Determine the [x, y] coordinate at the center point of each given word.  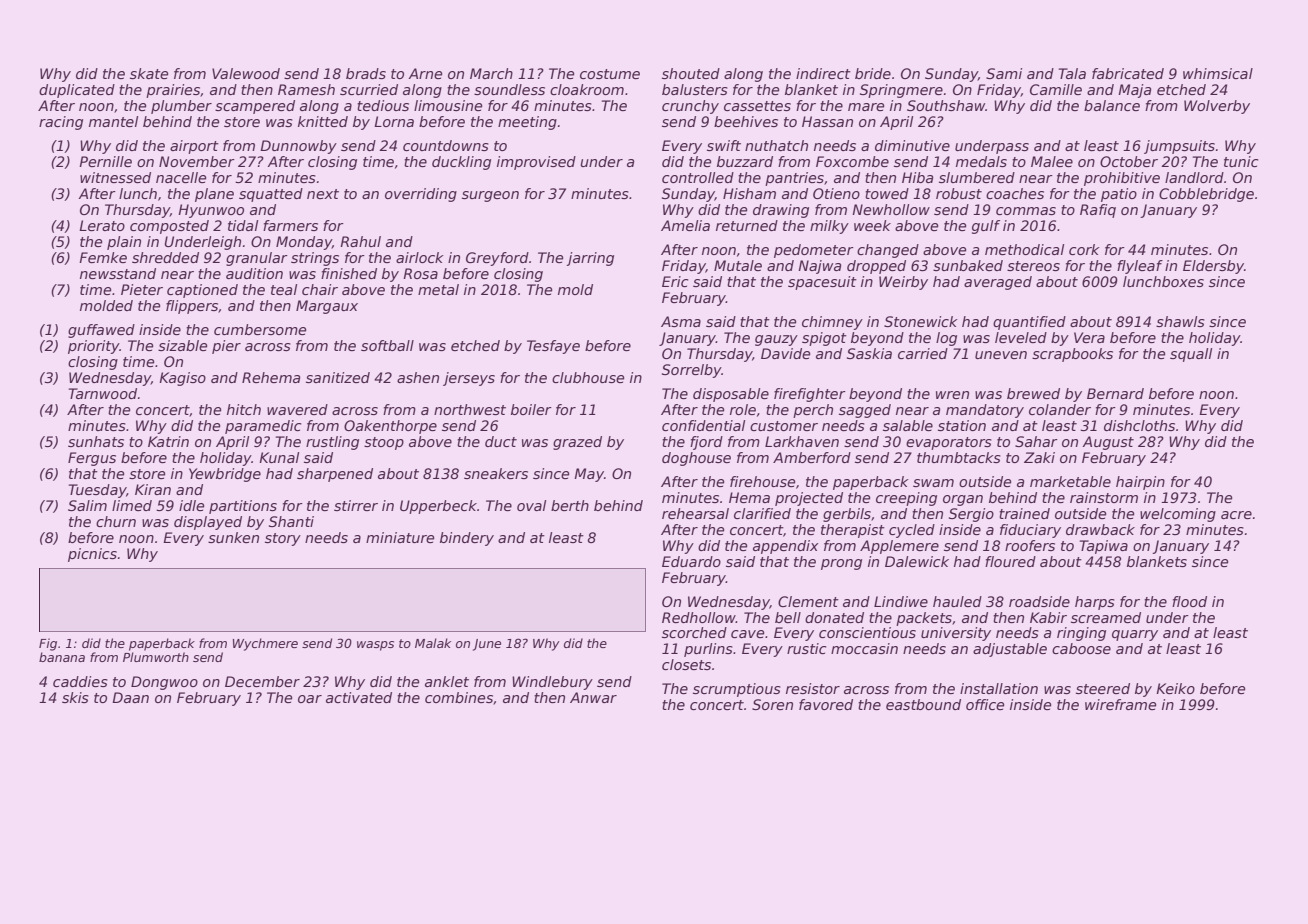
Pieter [142, 289]
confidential [703, 425]
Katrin [168, 441]
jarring [590, 259]
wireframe [1120, 704]
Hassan [827, 121]
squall [1191, 355]
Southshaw [946, 105]
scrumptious [736, 690]
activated [359, 697]
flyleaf [1140, 267]
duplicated [77, 91]
